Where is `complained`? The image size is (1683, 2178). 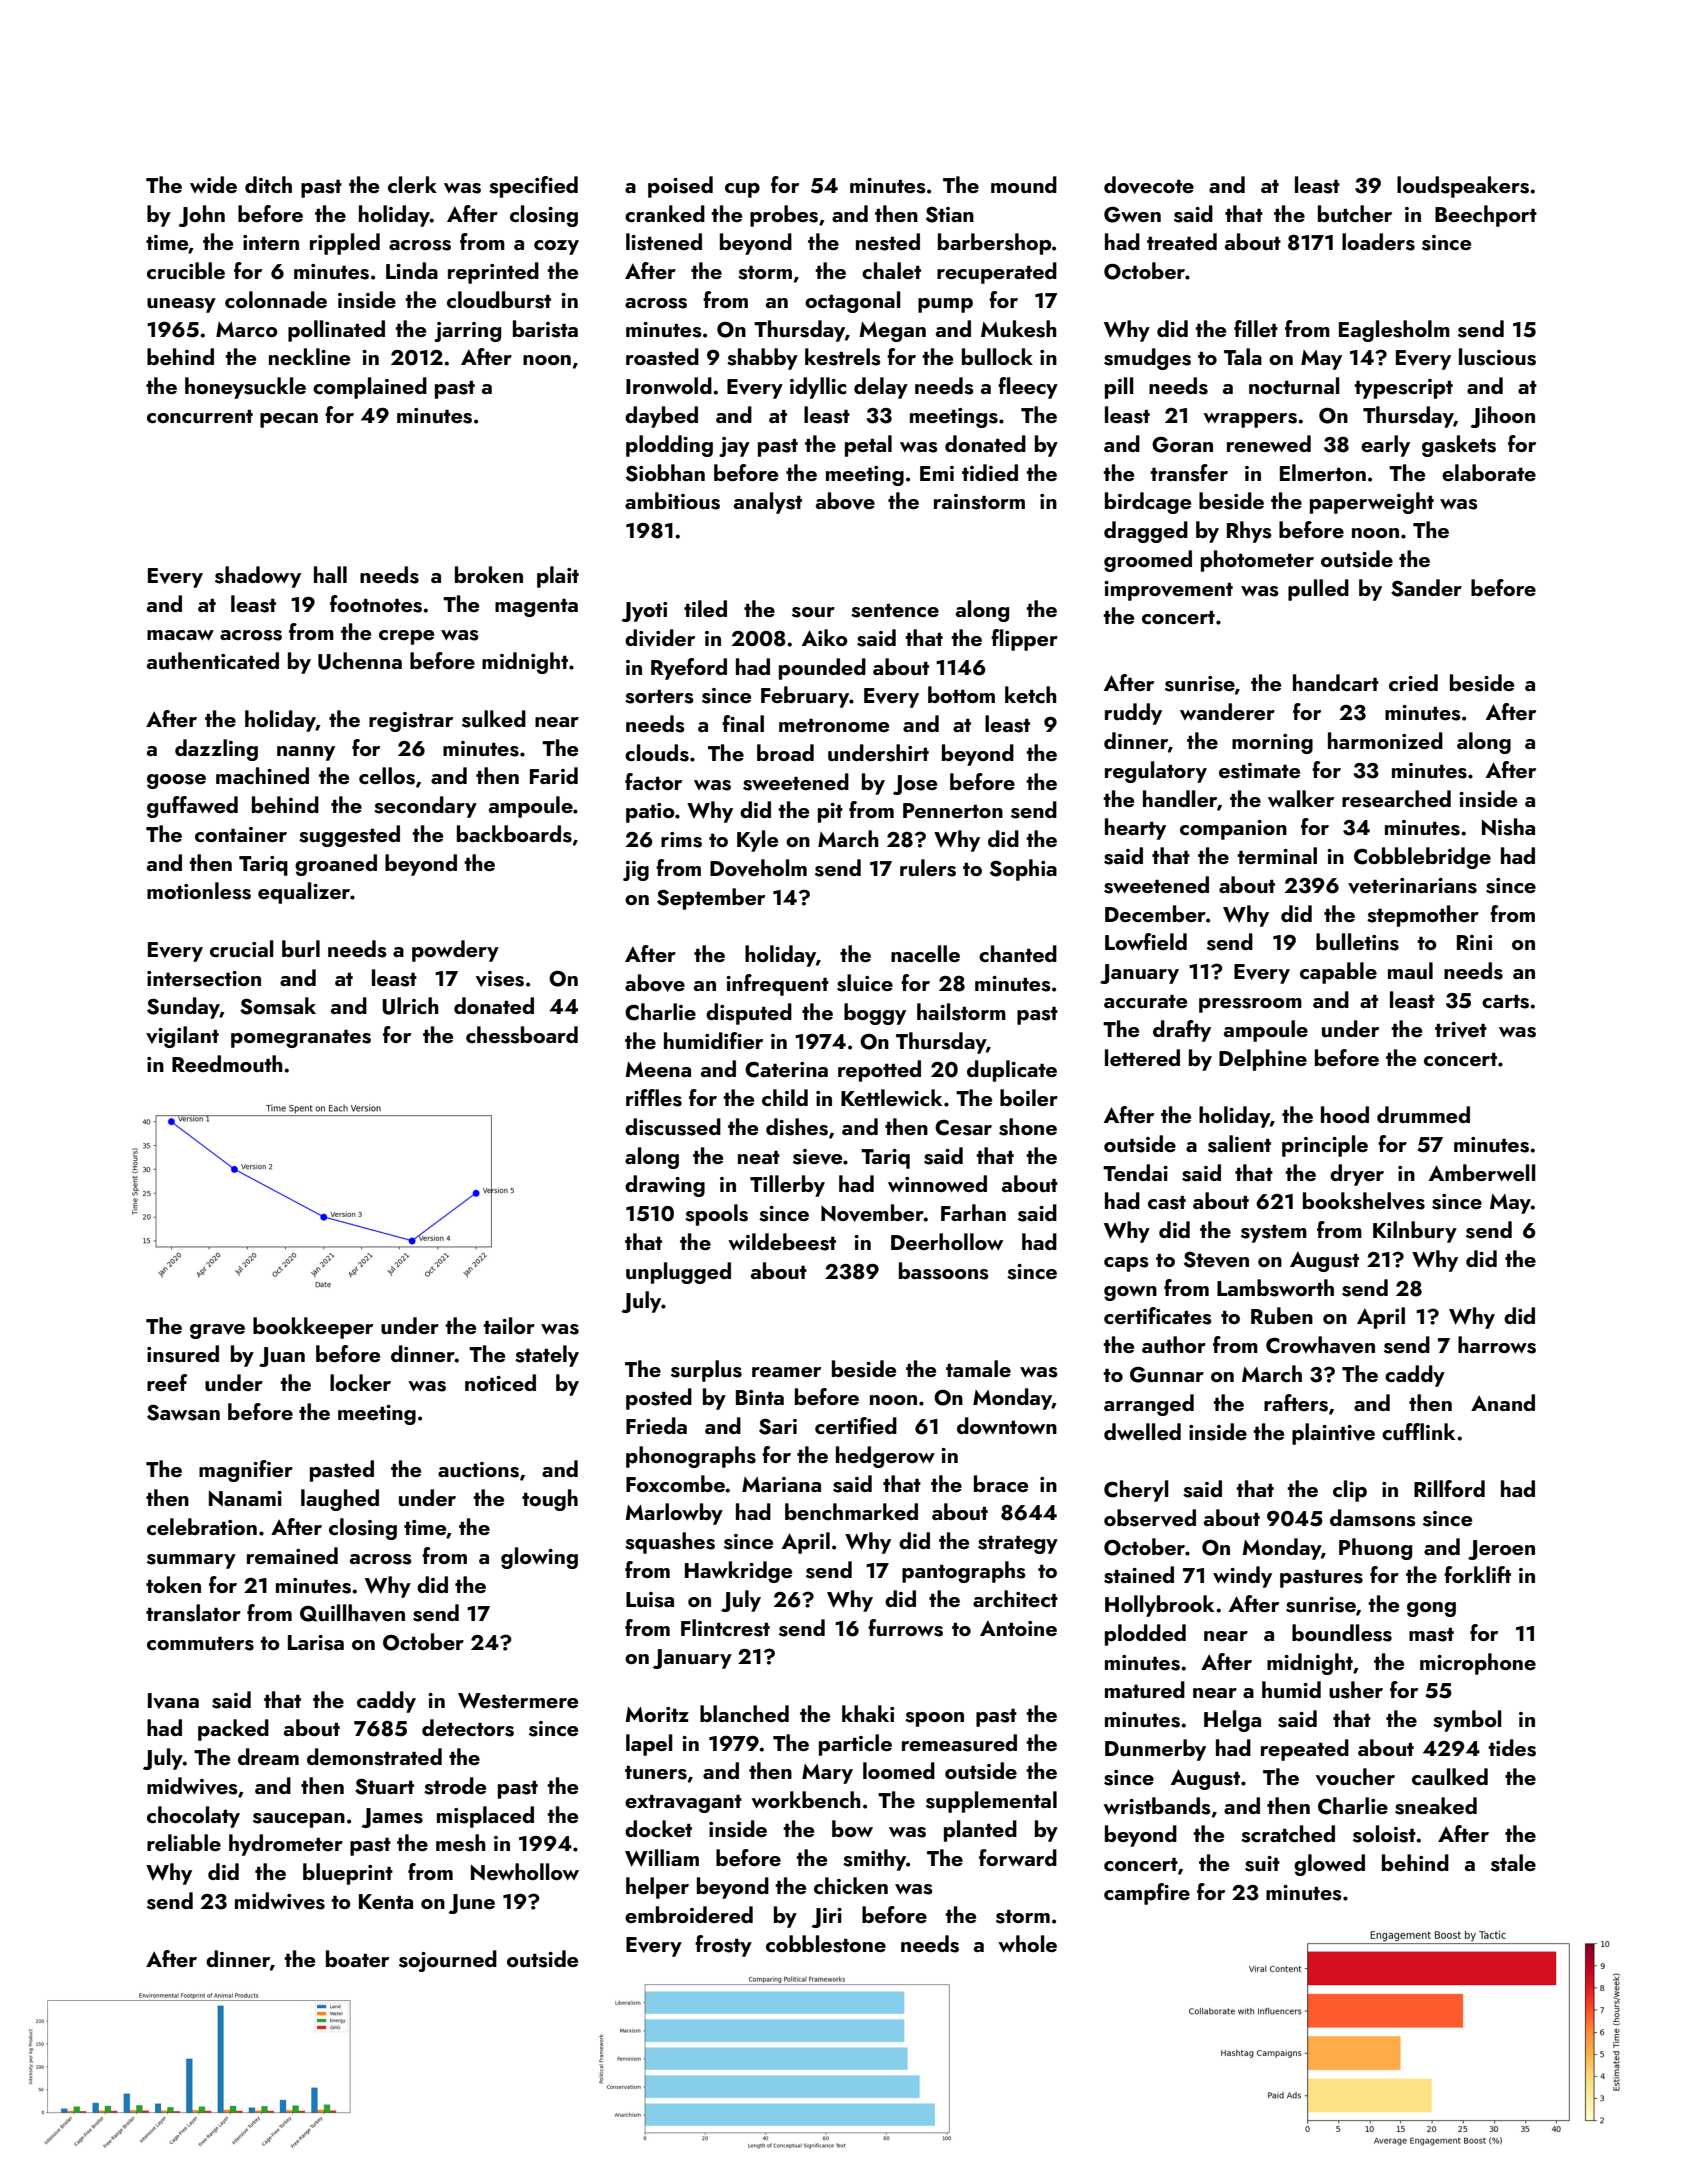
complained is located at coordinates (370, 388).
